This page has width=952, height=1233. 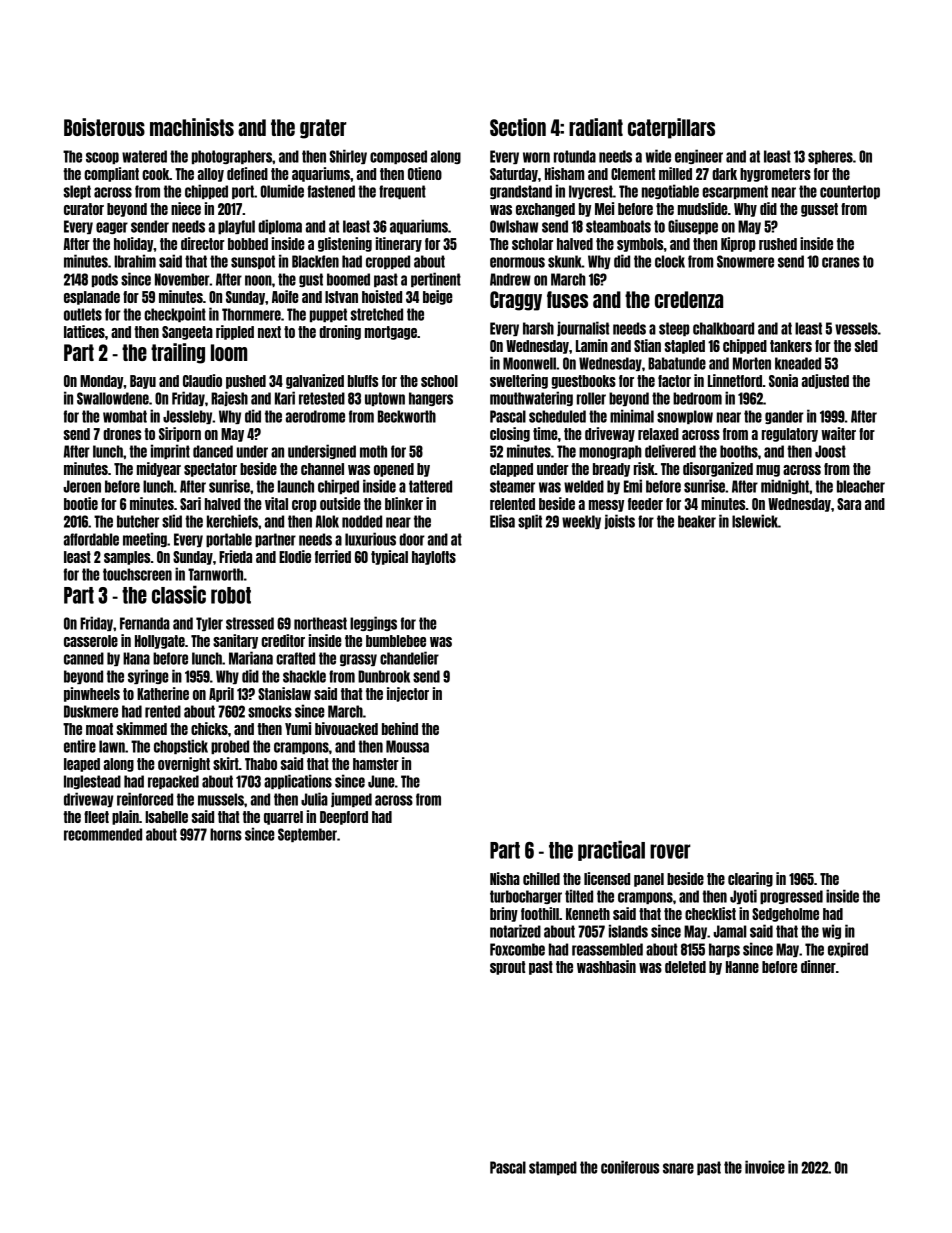 What do you see at coordinates (192, 127) in the page?
I see `machinists` at bounding box center [192, 127].
